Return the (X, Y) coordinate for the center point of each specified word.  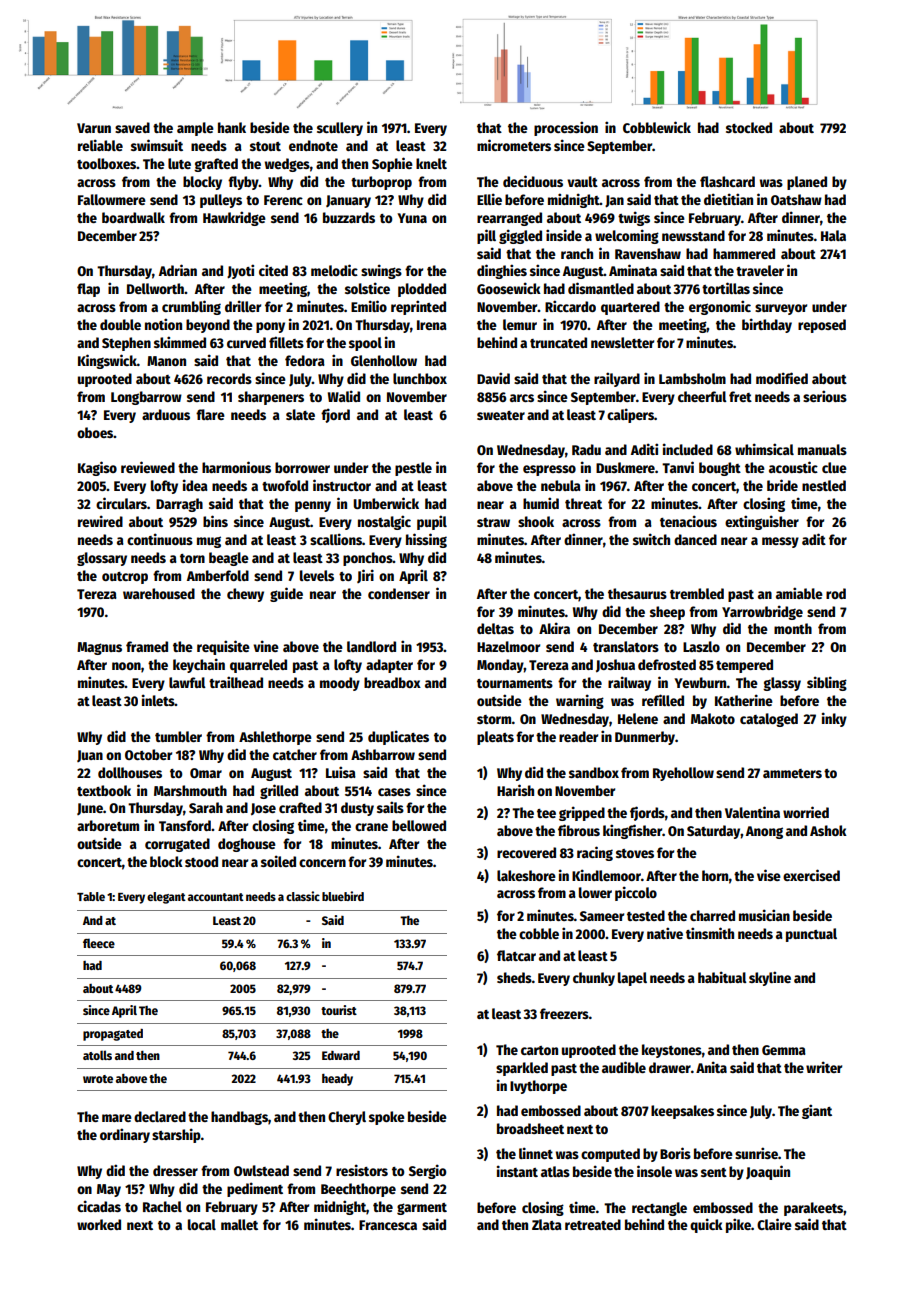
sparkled (522, 1069)
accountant (216, 897)
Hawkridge (234, 218)
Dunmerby (645, 738)
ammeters (792, 773)
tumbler (178, 736)
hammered (744, 253)
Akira (554, 628)
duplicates (398, 737)
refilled (663, 700)
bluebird (343, 896)
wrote (98, 1079)
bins (215, 521)
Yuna (412, 218)
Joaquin (768, 1172)
